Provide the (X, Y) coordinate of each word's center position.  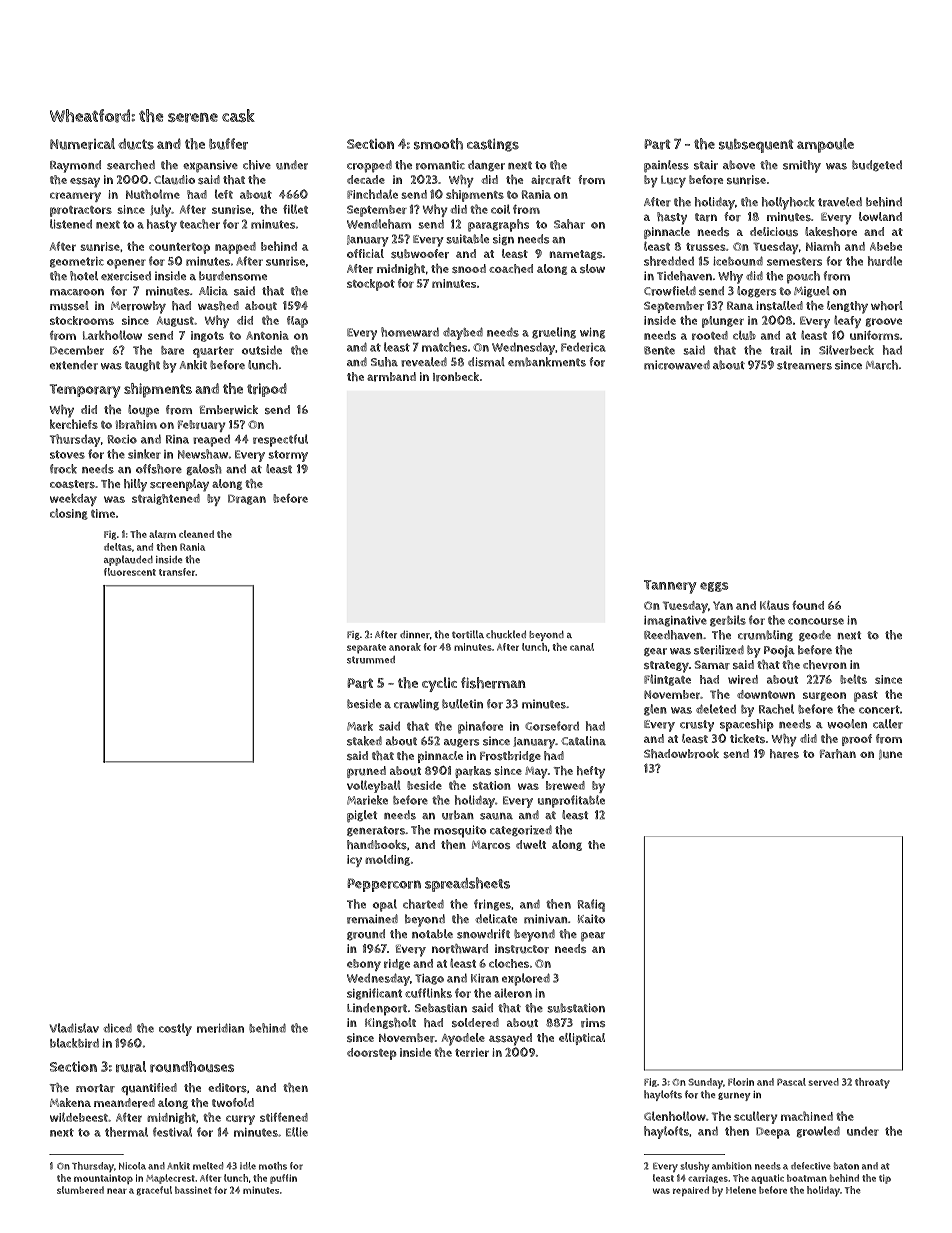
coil (500, 209)
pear (593, 937)
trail (781, 350)
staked (364, 741)
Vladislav (74, 1028)
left (224, 194)
